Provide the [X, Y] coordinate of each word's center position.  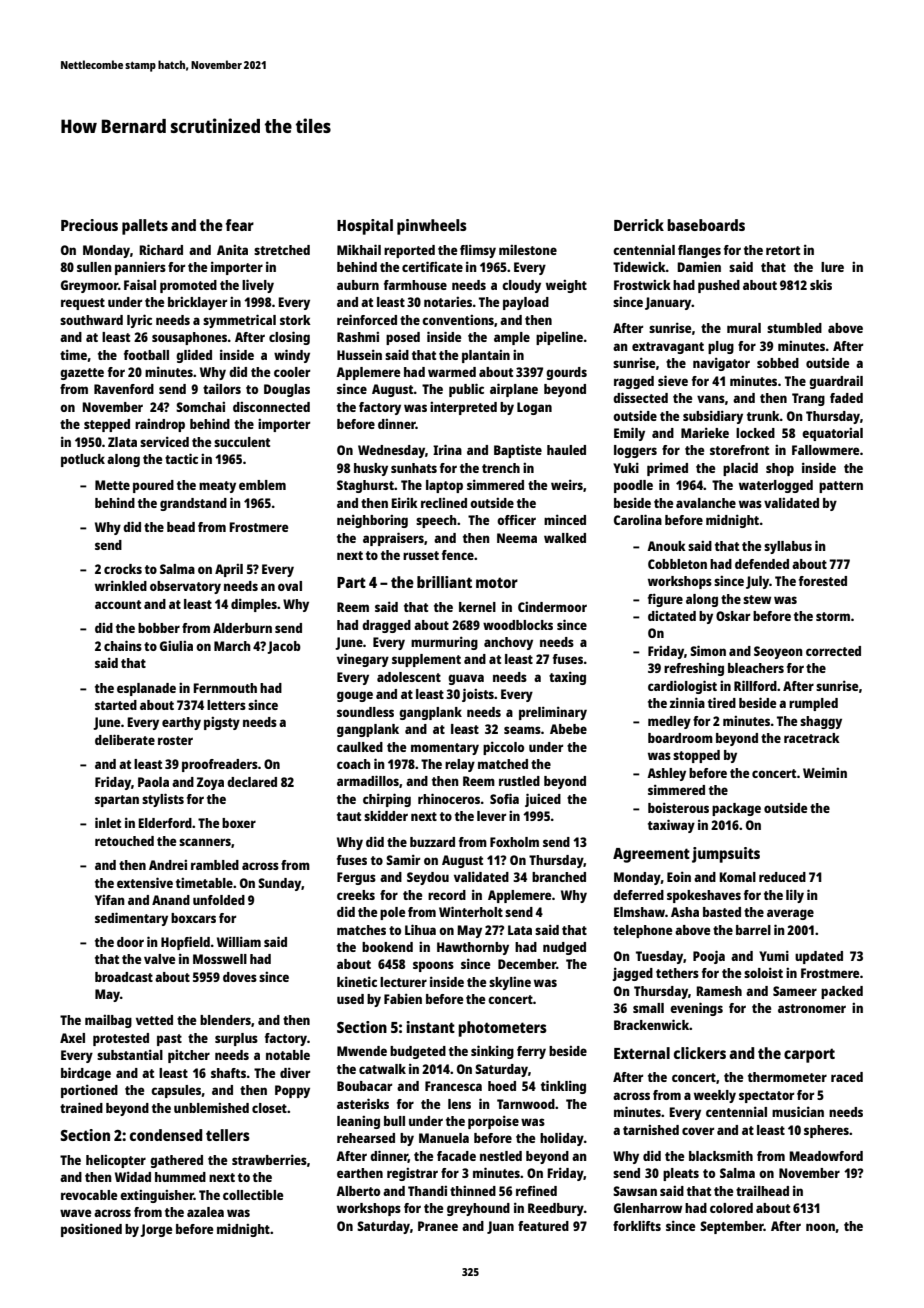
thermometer [787, 1077]
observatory [185, 587]
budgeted [418, 1052]
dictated [672, 616]
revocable [89, 1195]
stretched [282, 250]
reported [409, 251]
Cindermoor [552, 607]
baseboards [706, 225]
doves [240, 977]
